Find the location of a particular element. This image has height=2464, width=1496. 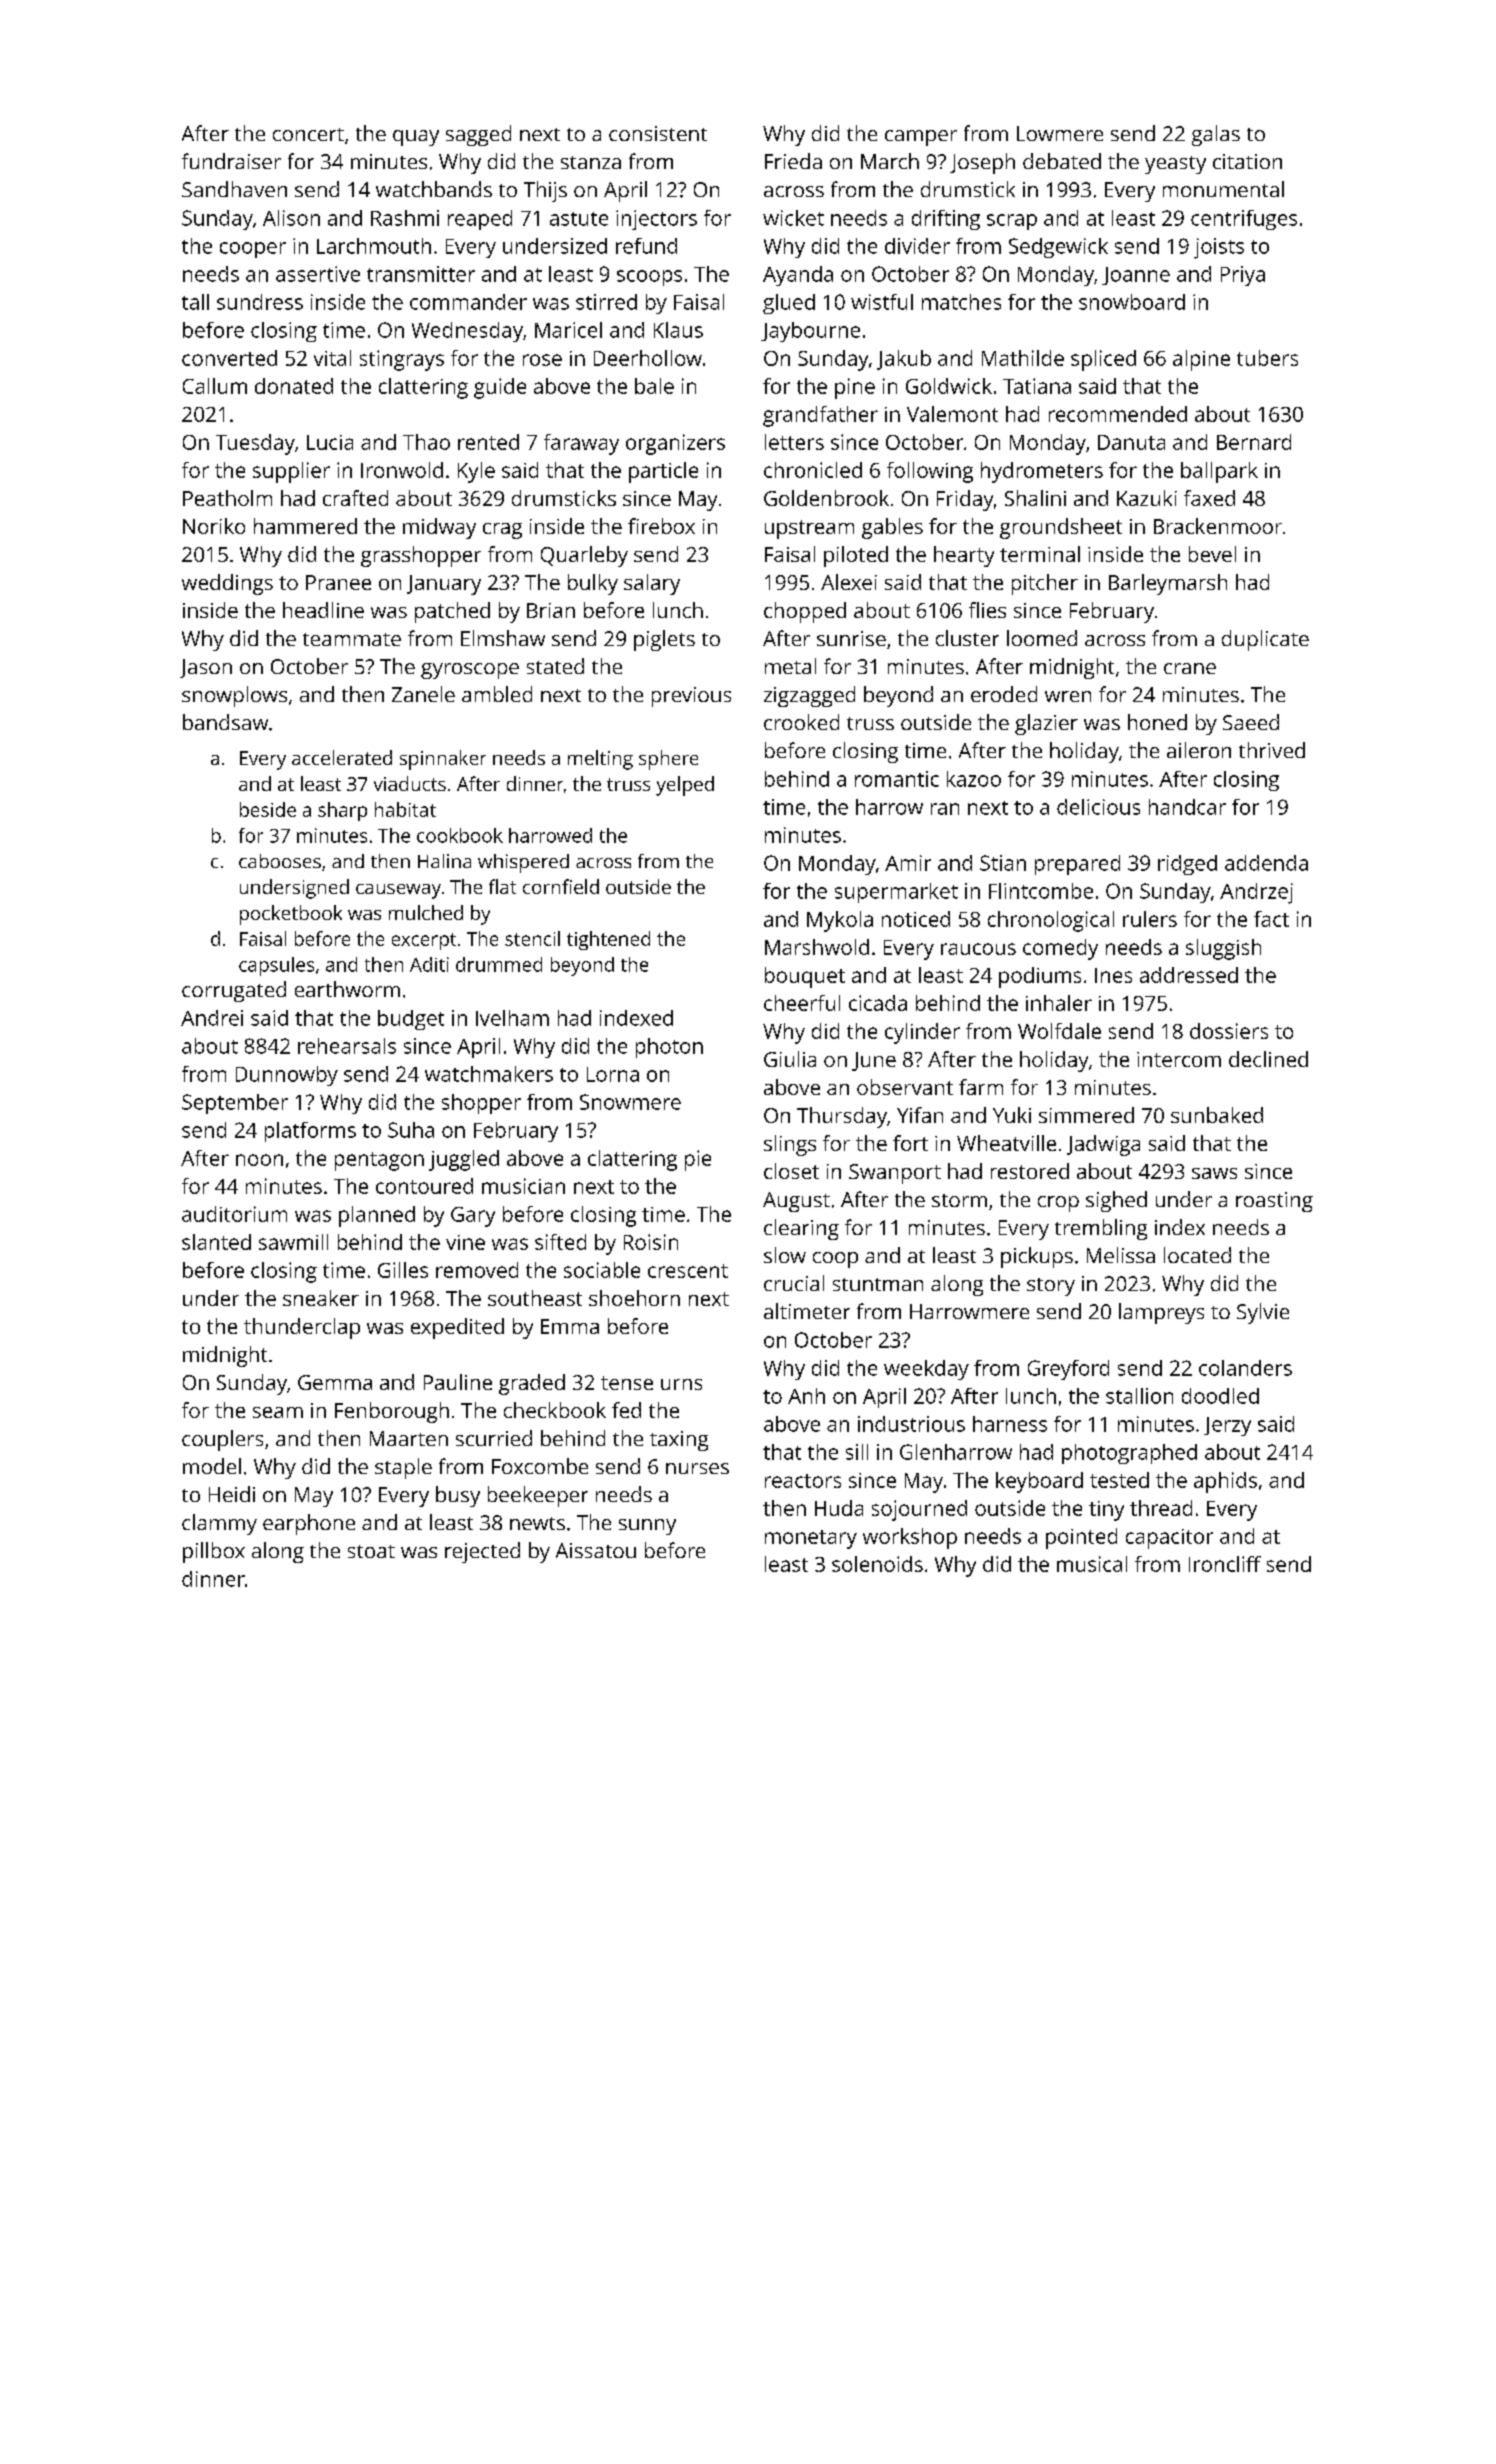

fundraiser is located at coordinates (231, 161).
